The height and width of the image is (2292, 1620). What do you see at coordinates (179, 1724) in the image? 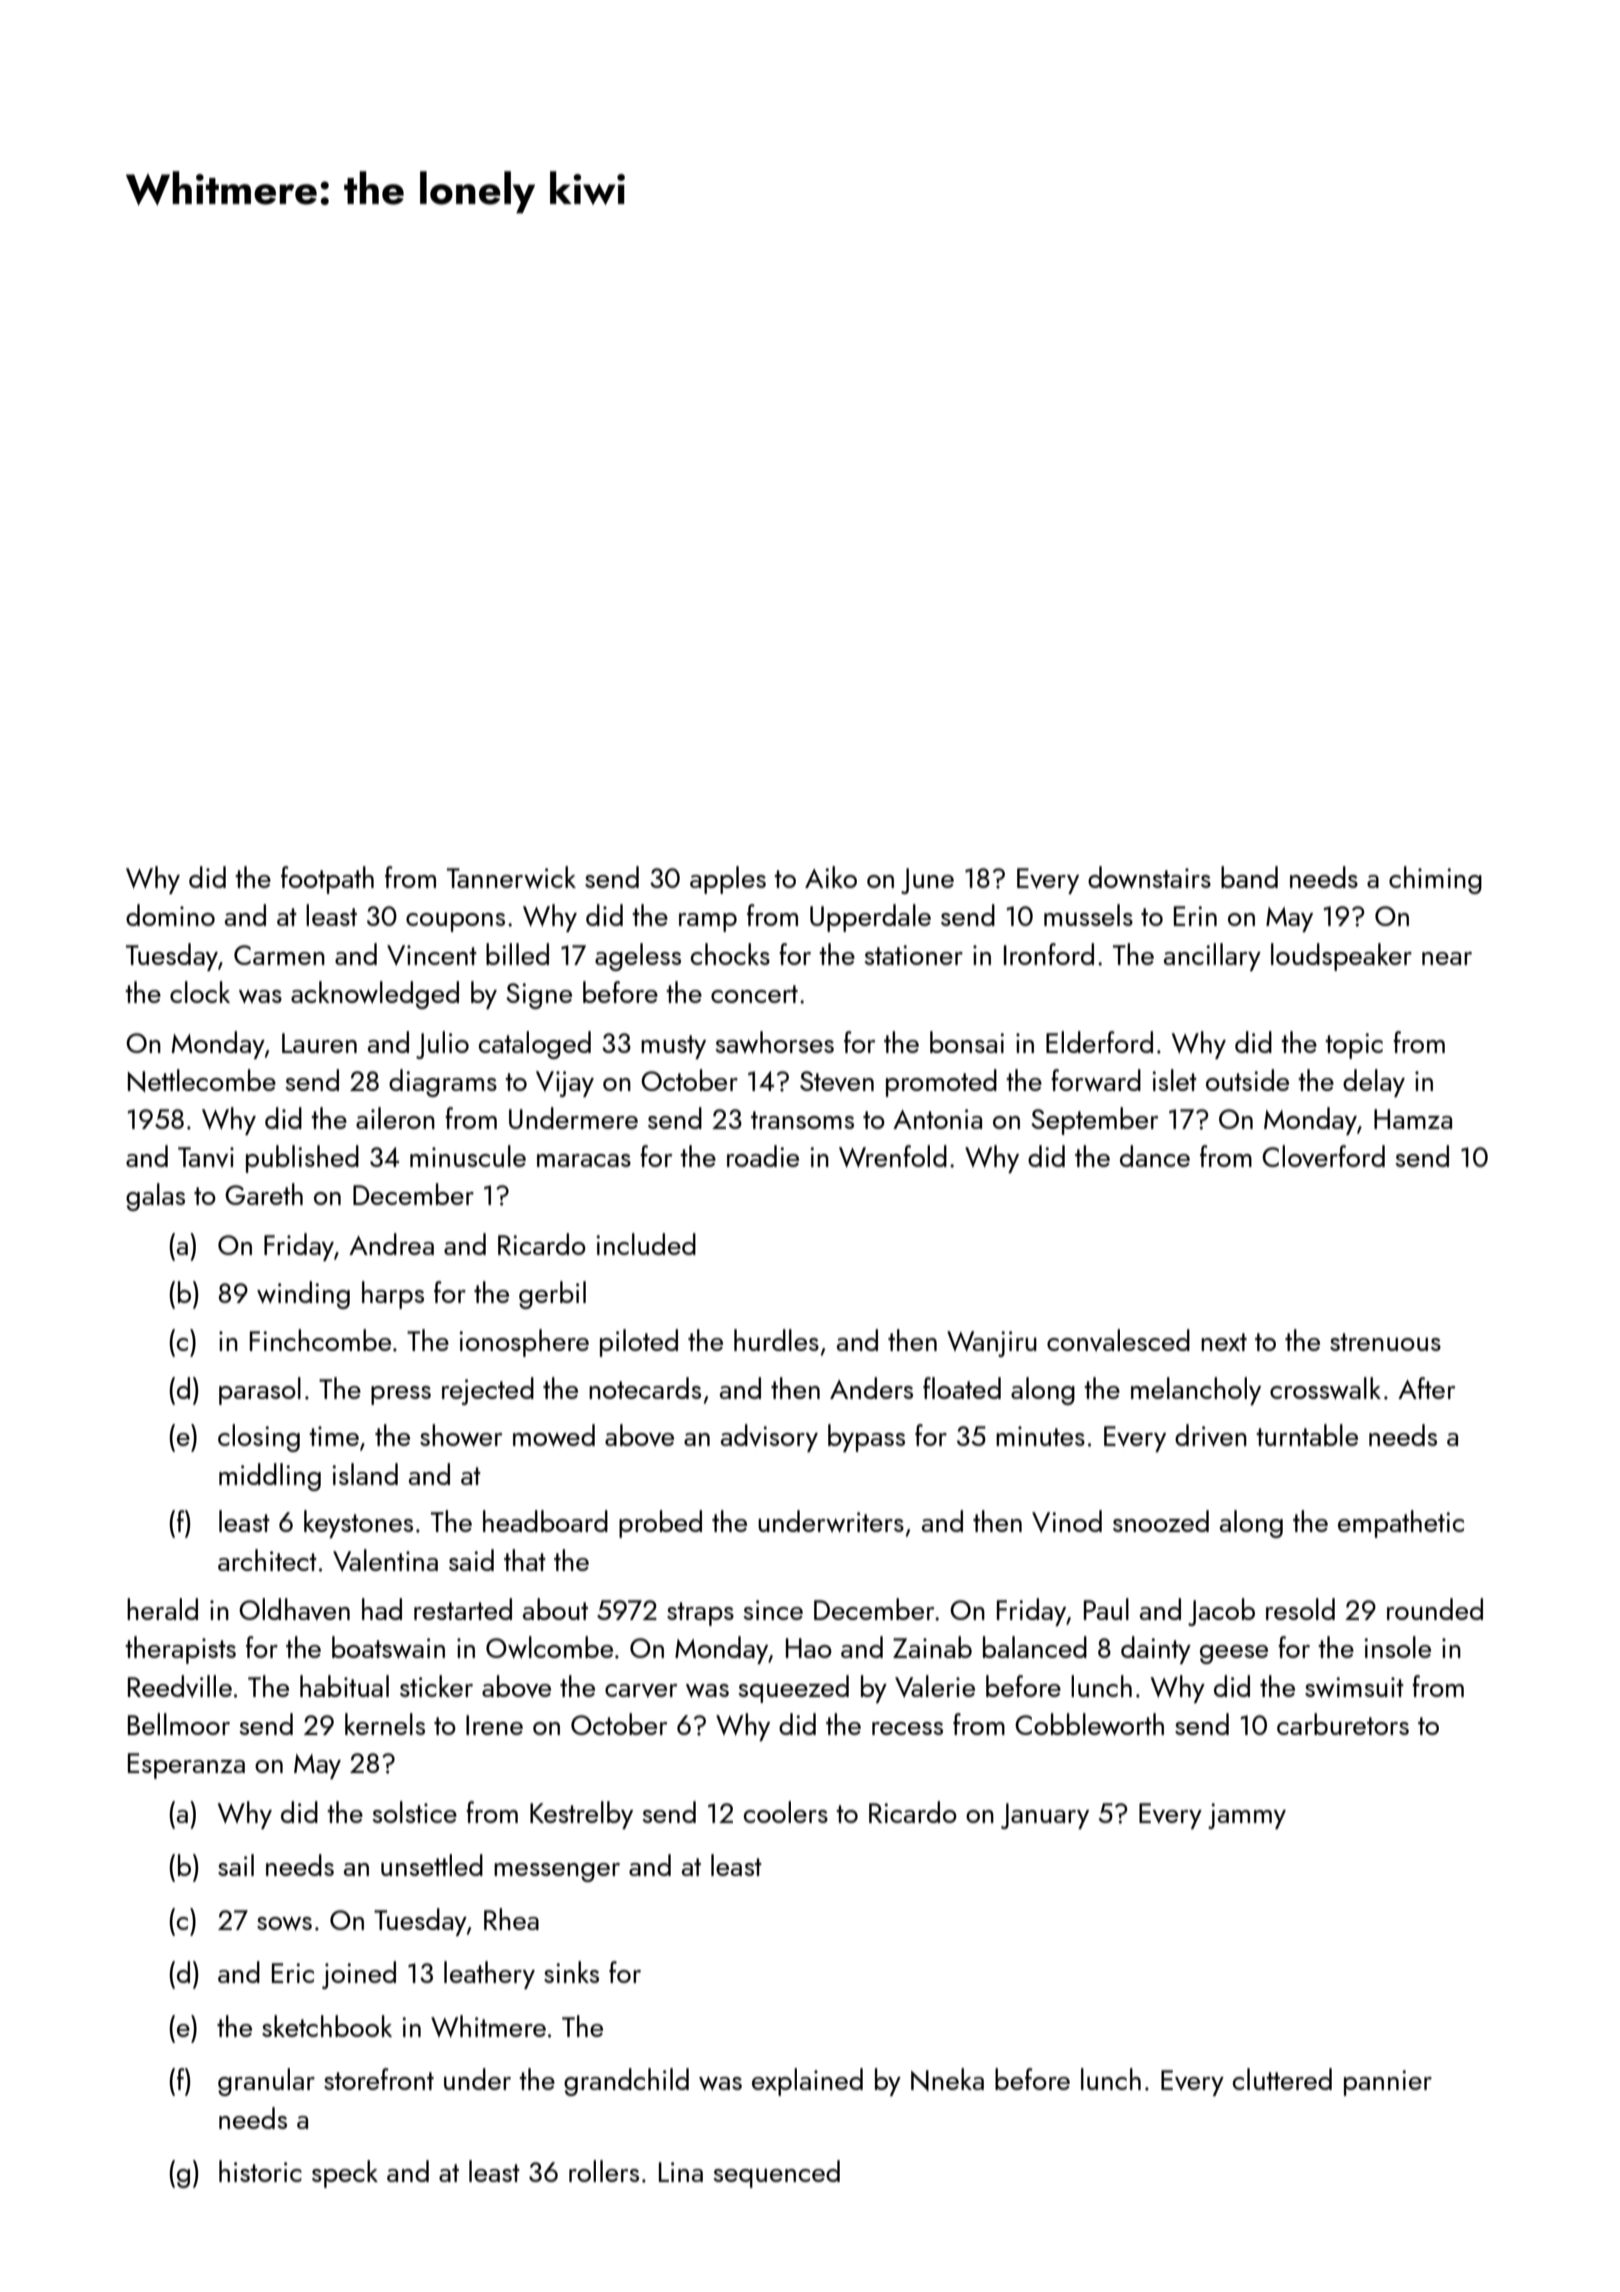
I see `Bellmoor` at bounding box center [179, 1724].
